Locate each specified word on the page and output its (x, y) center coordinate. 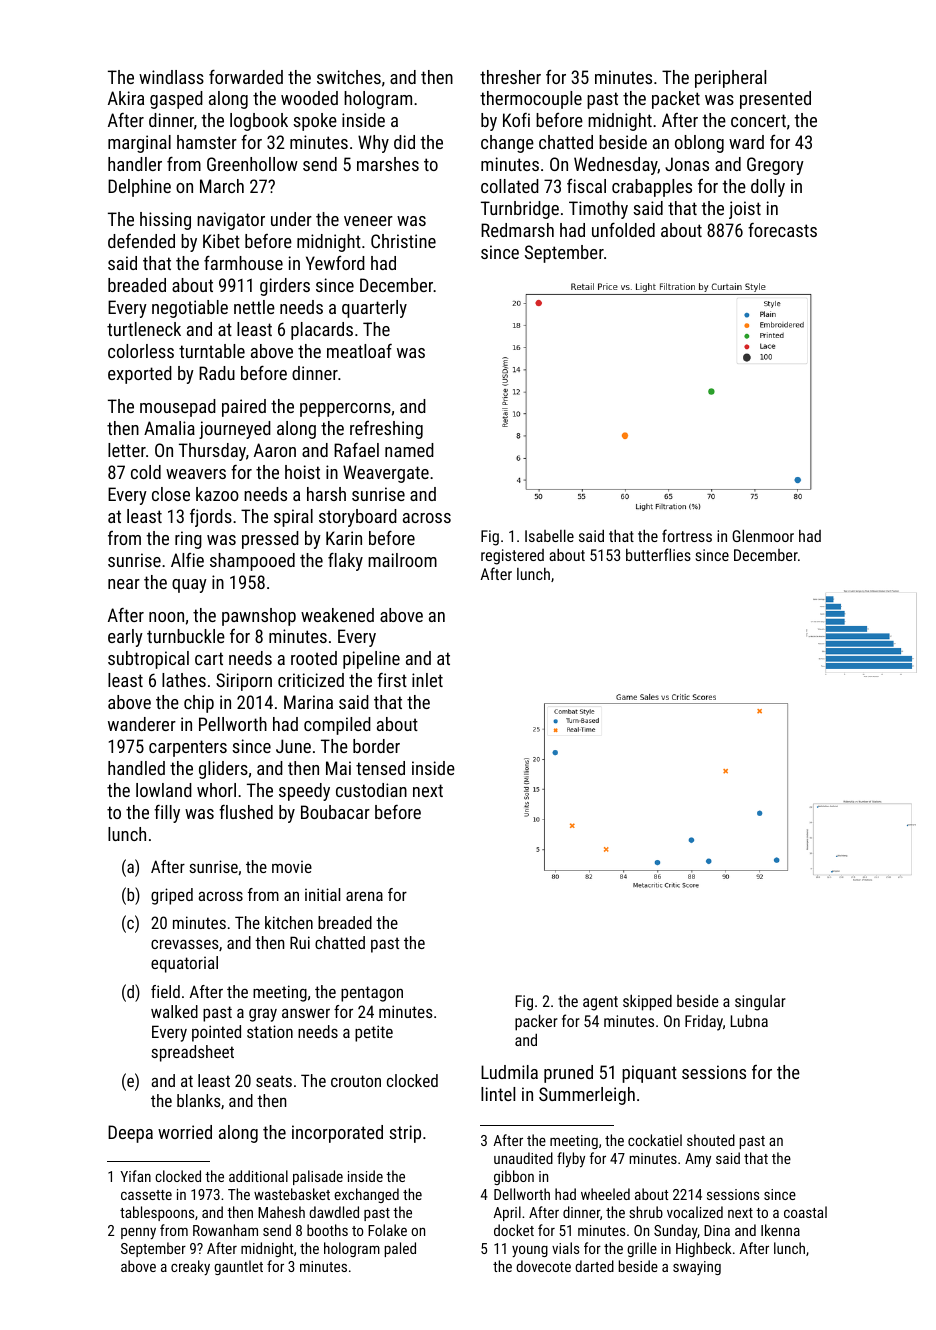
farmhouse (243, 262)
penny (138, 1233)
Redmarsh (517, 230)
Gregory (775, 166)
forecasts (782, 230)
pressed (270, 540)
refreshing (386, 430)
